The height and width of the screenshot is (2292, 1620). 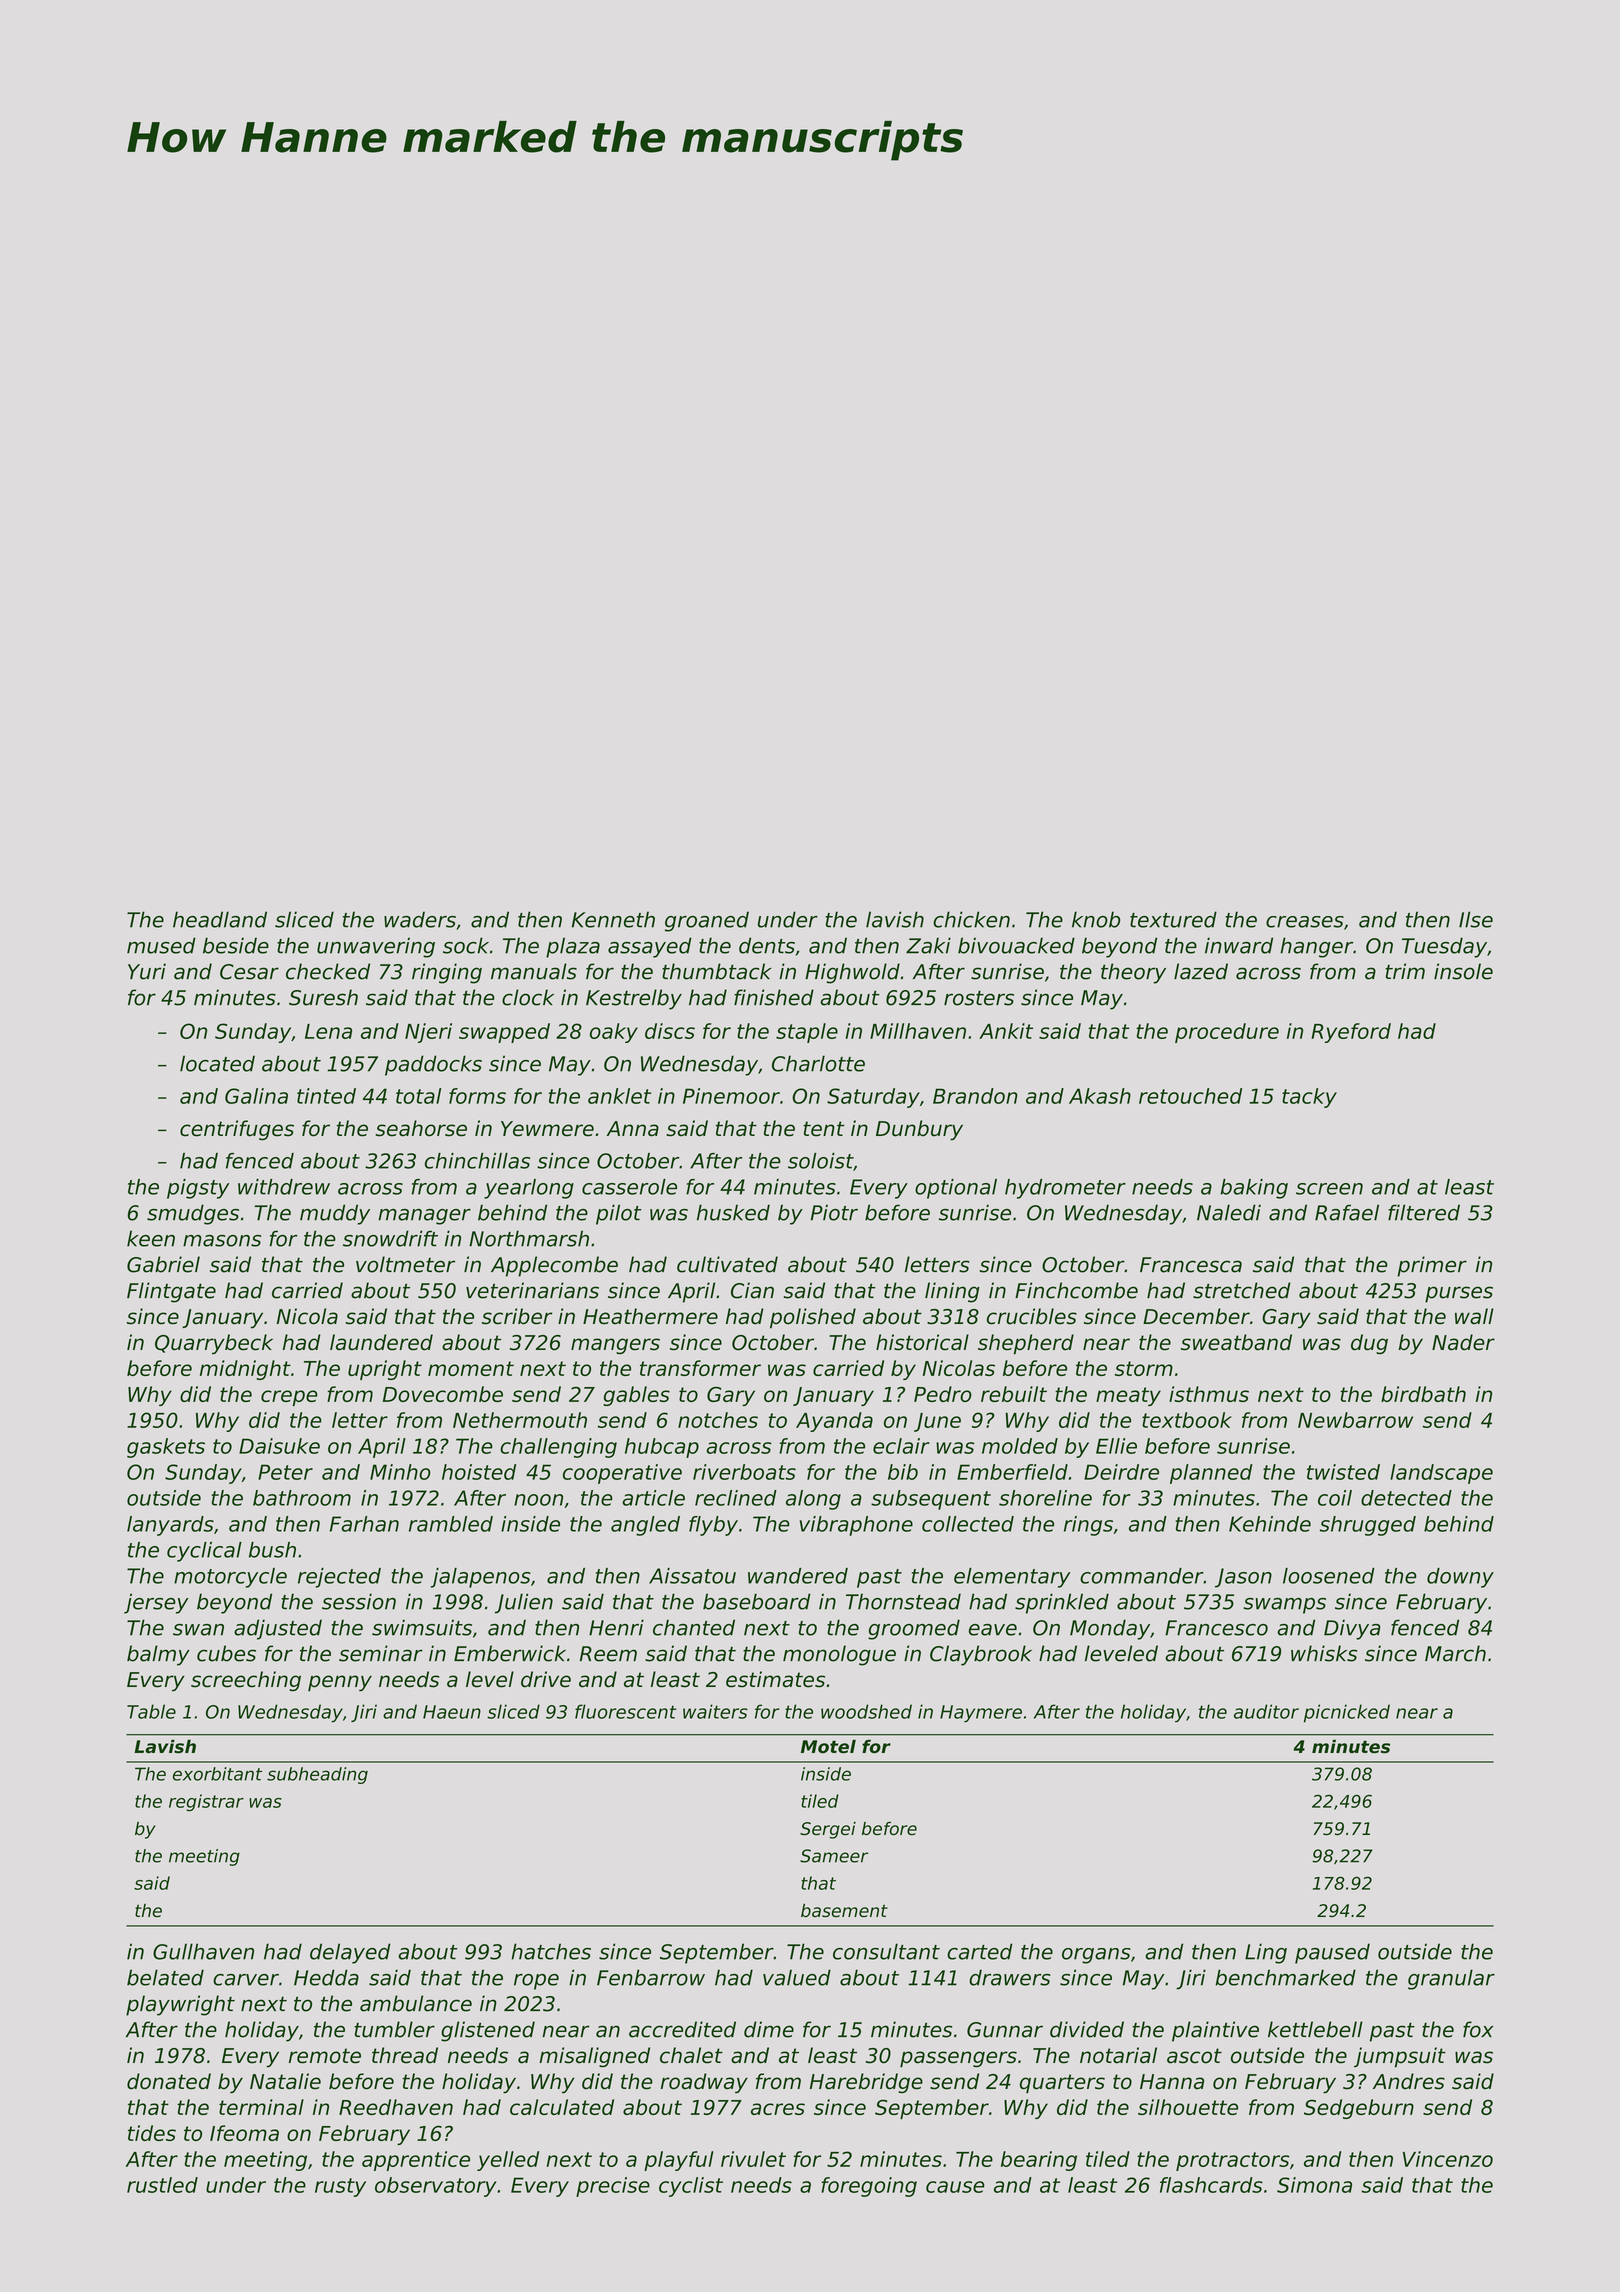 I want to click on Table, so click(x=151, y=1711).
